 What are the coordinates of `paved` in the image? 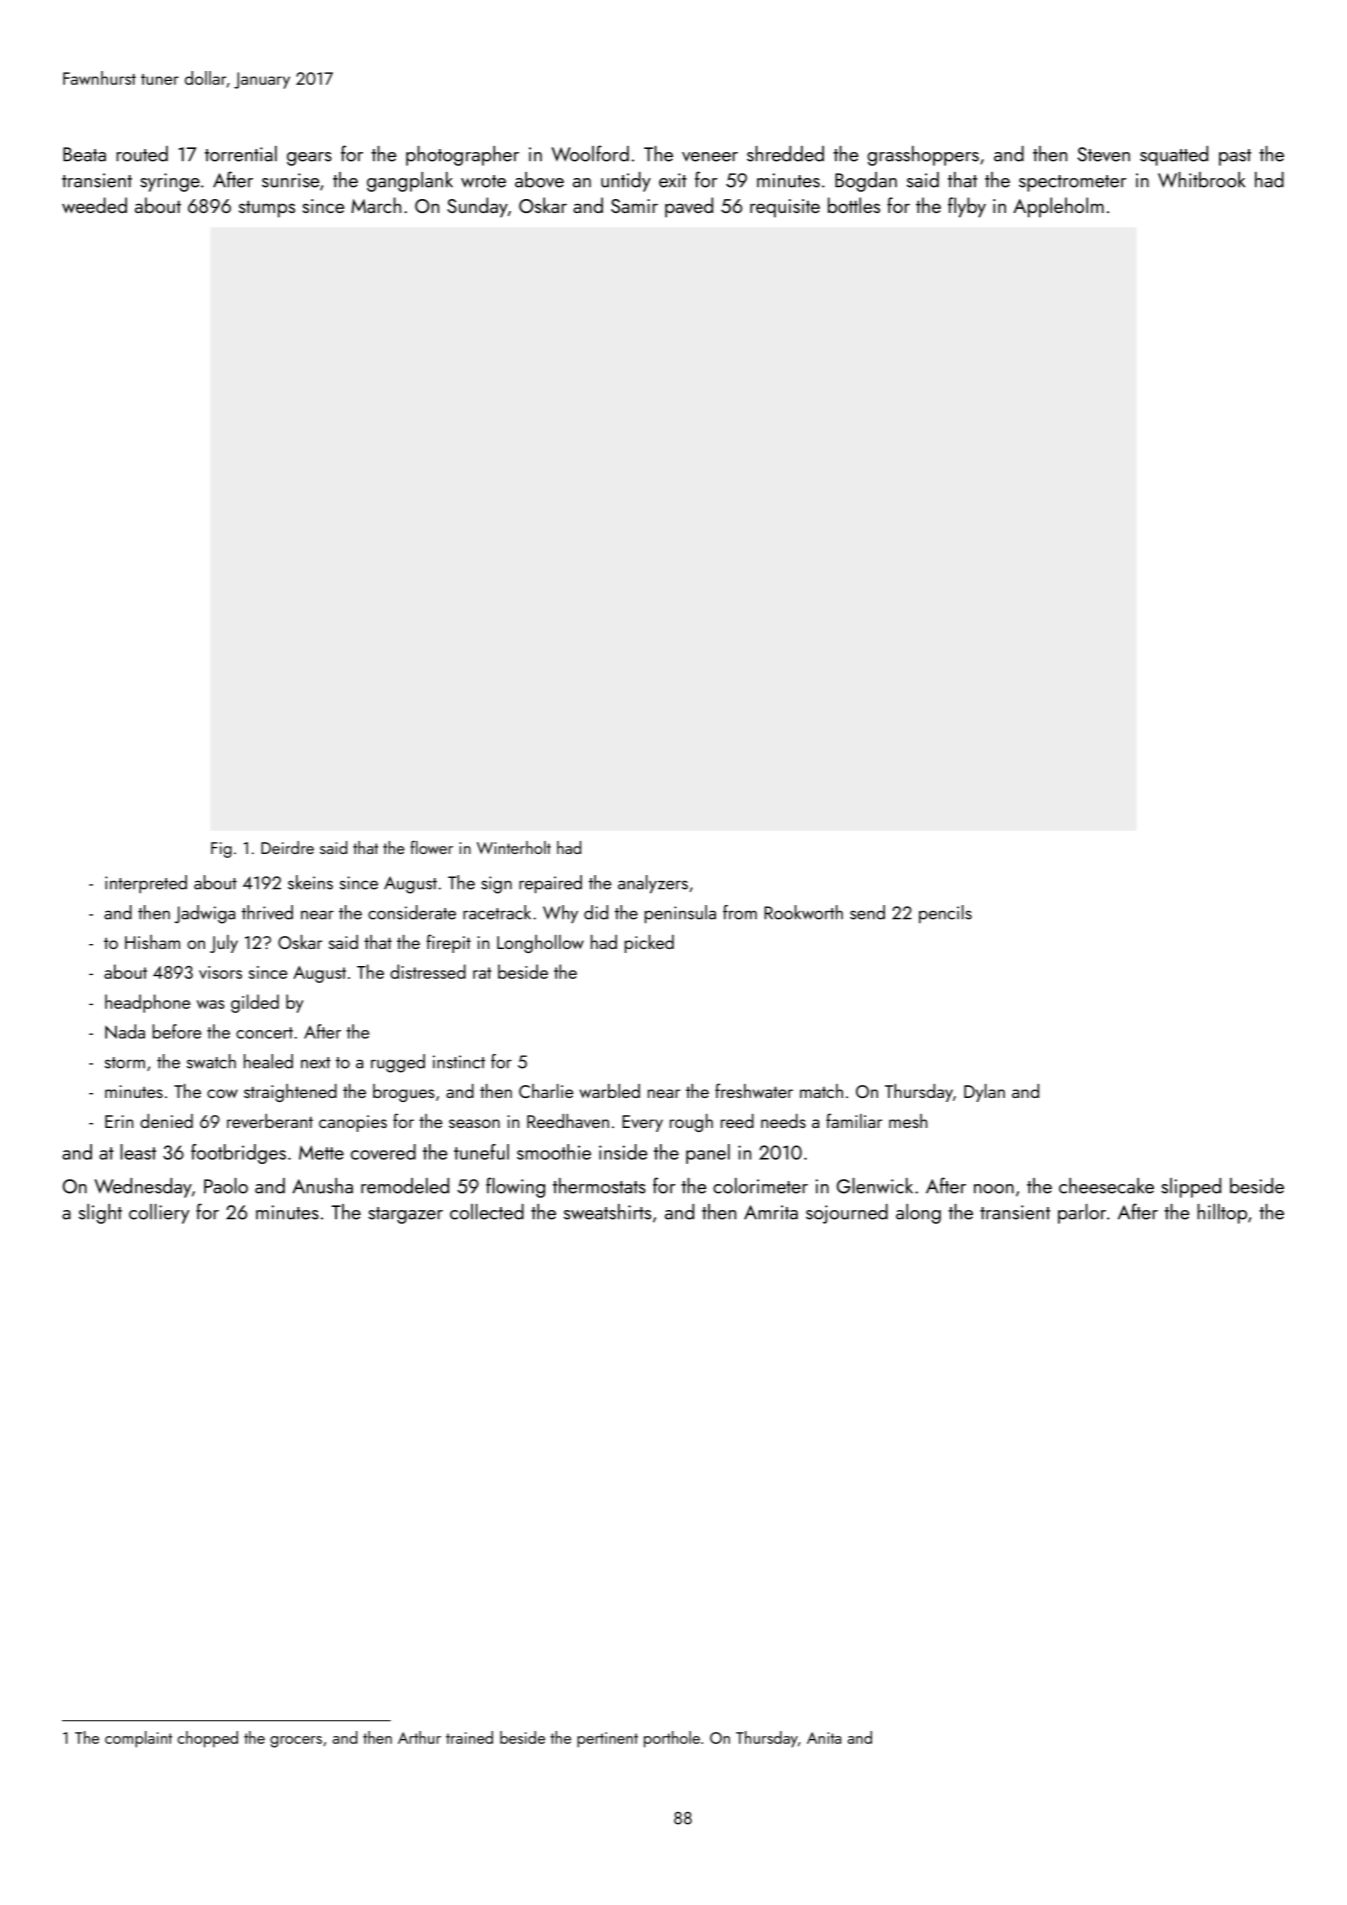 It's located at (689, 207).
